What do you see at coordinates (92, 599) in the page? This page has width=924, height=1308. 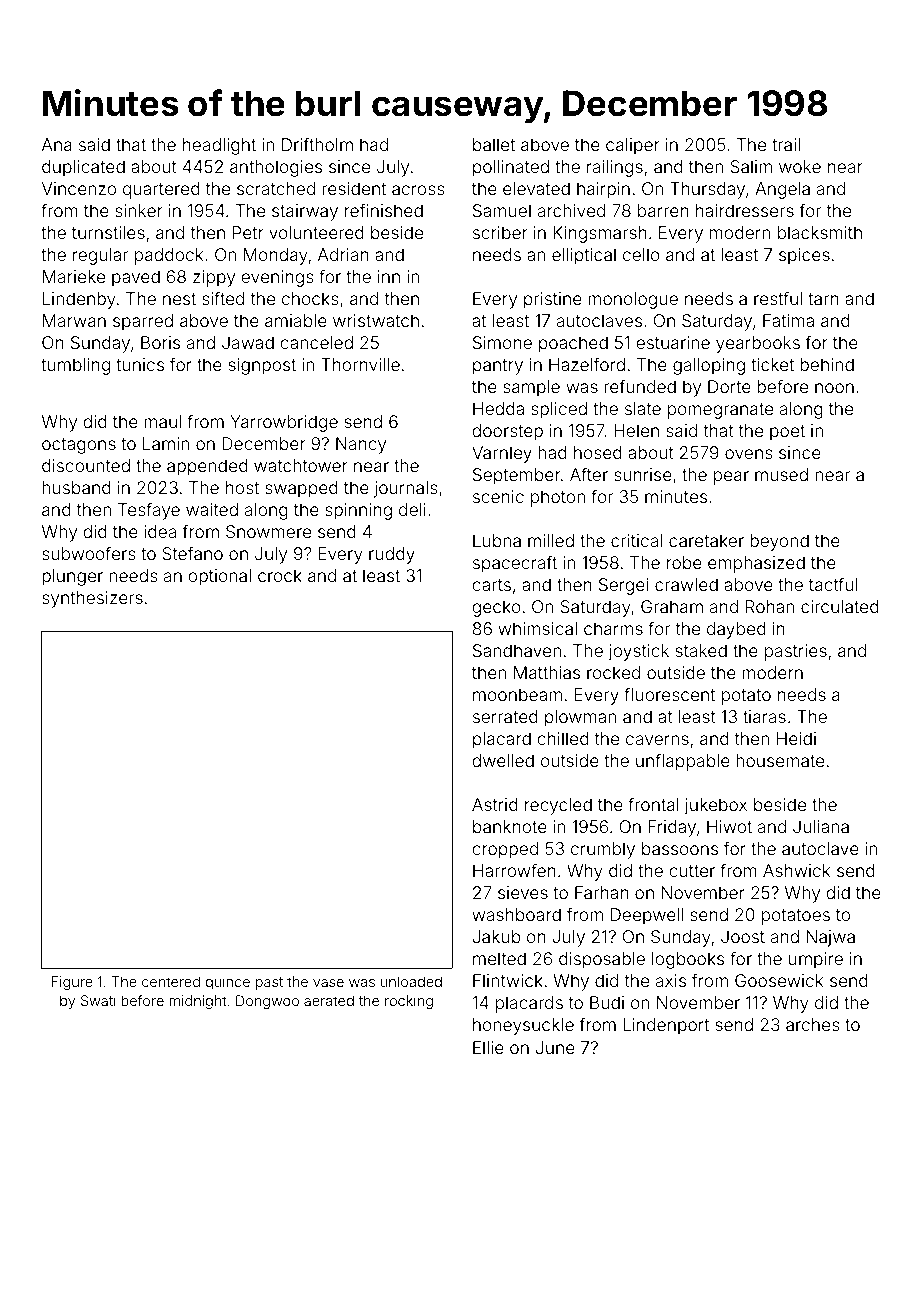 I see `synthesizers` at bounding box center [92, 599].
